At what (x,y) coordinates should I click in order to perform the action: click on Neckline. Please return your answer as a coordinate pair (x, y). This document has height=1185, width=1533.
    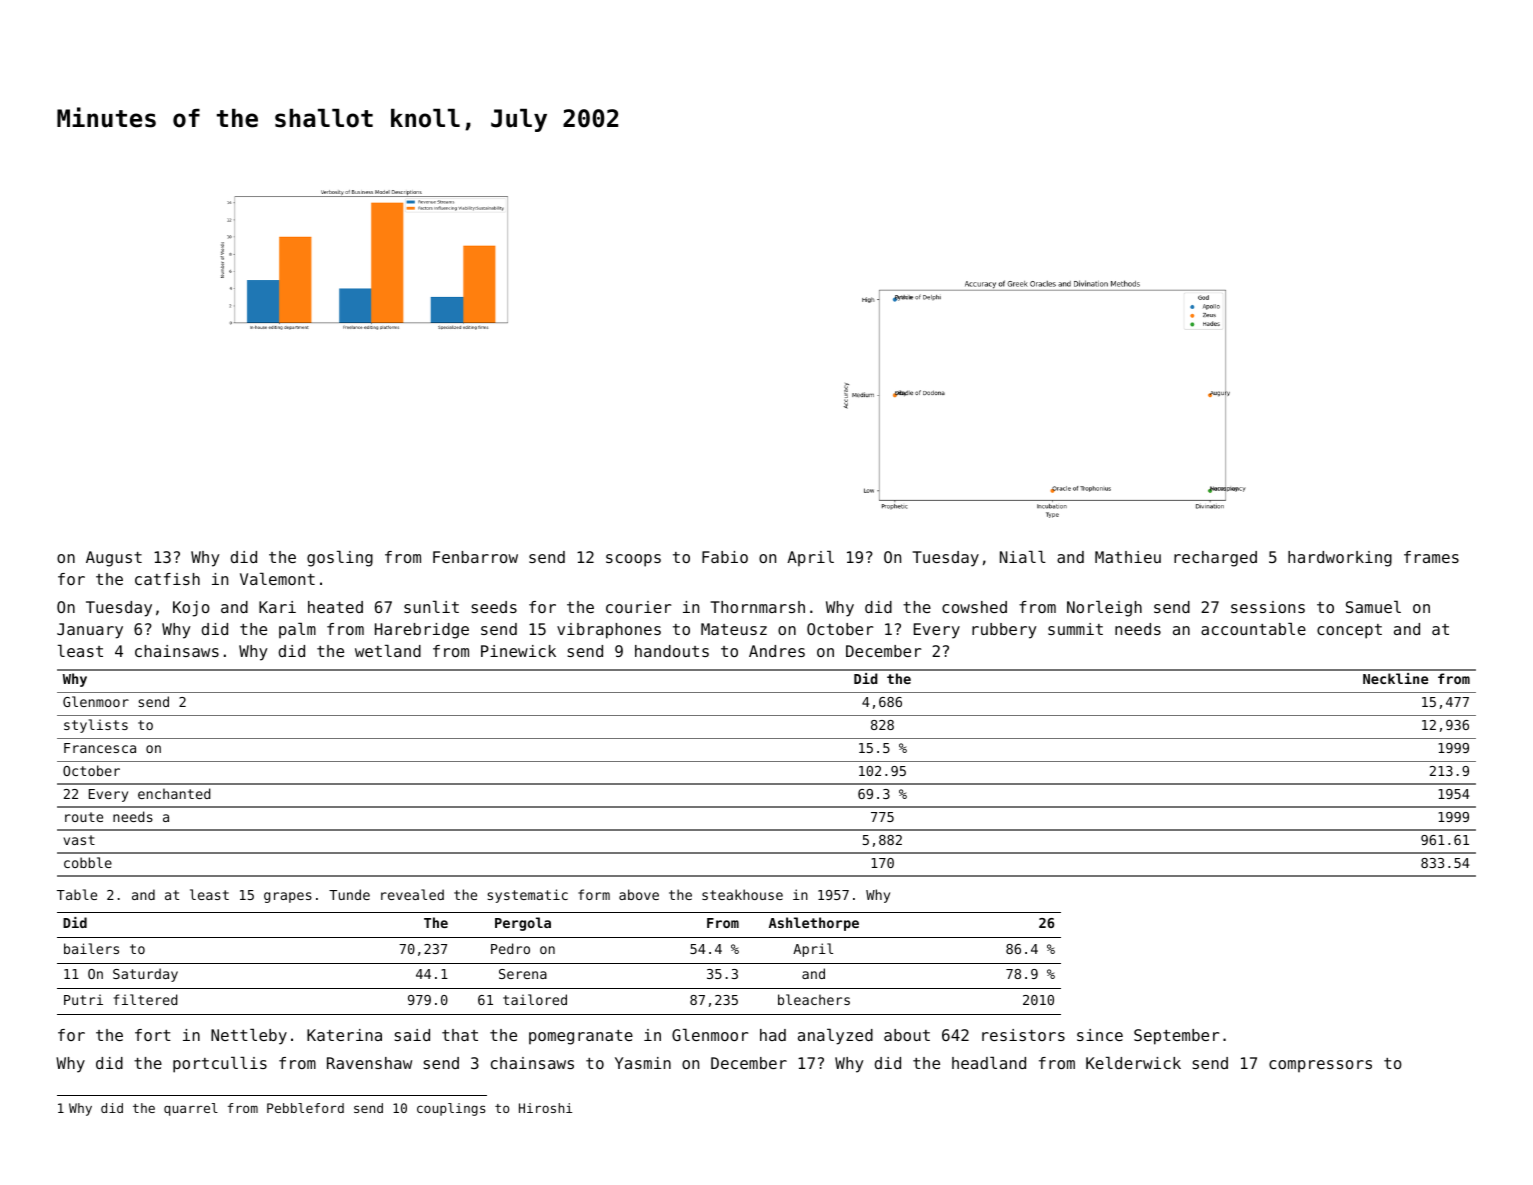
    Looking at the image, I should click on (1395, 678).
